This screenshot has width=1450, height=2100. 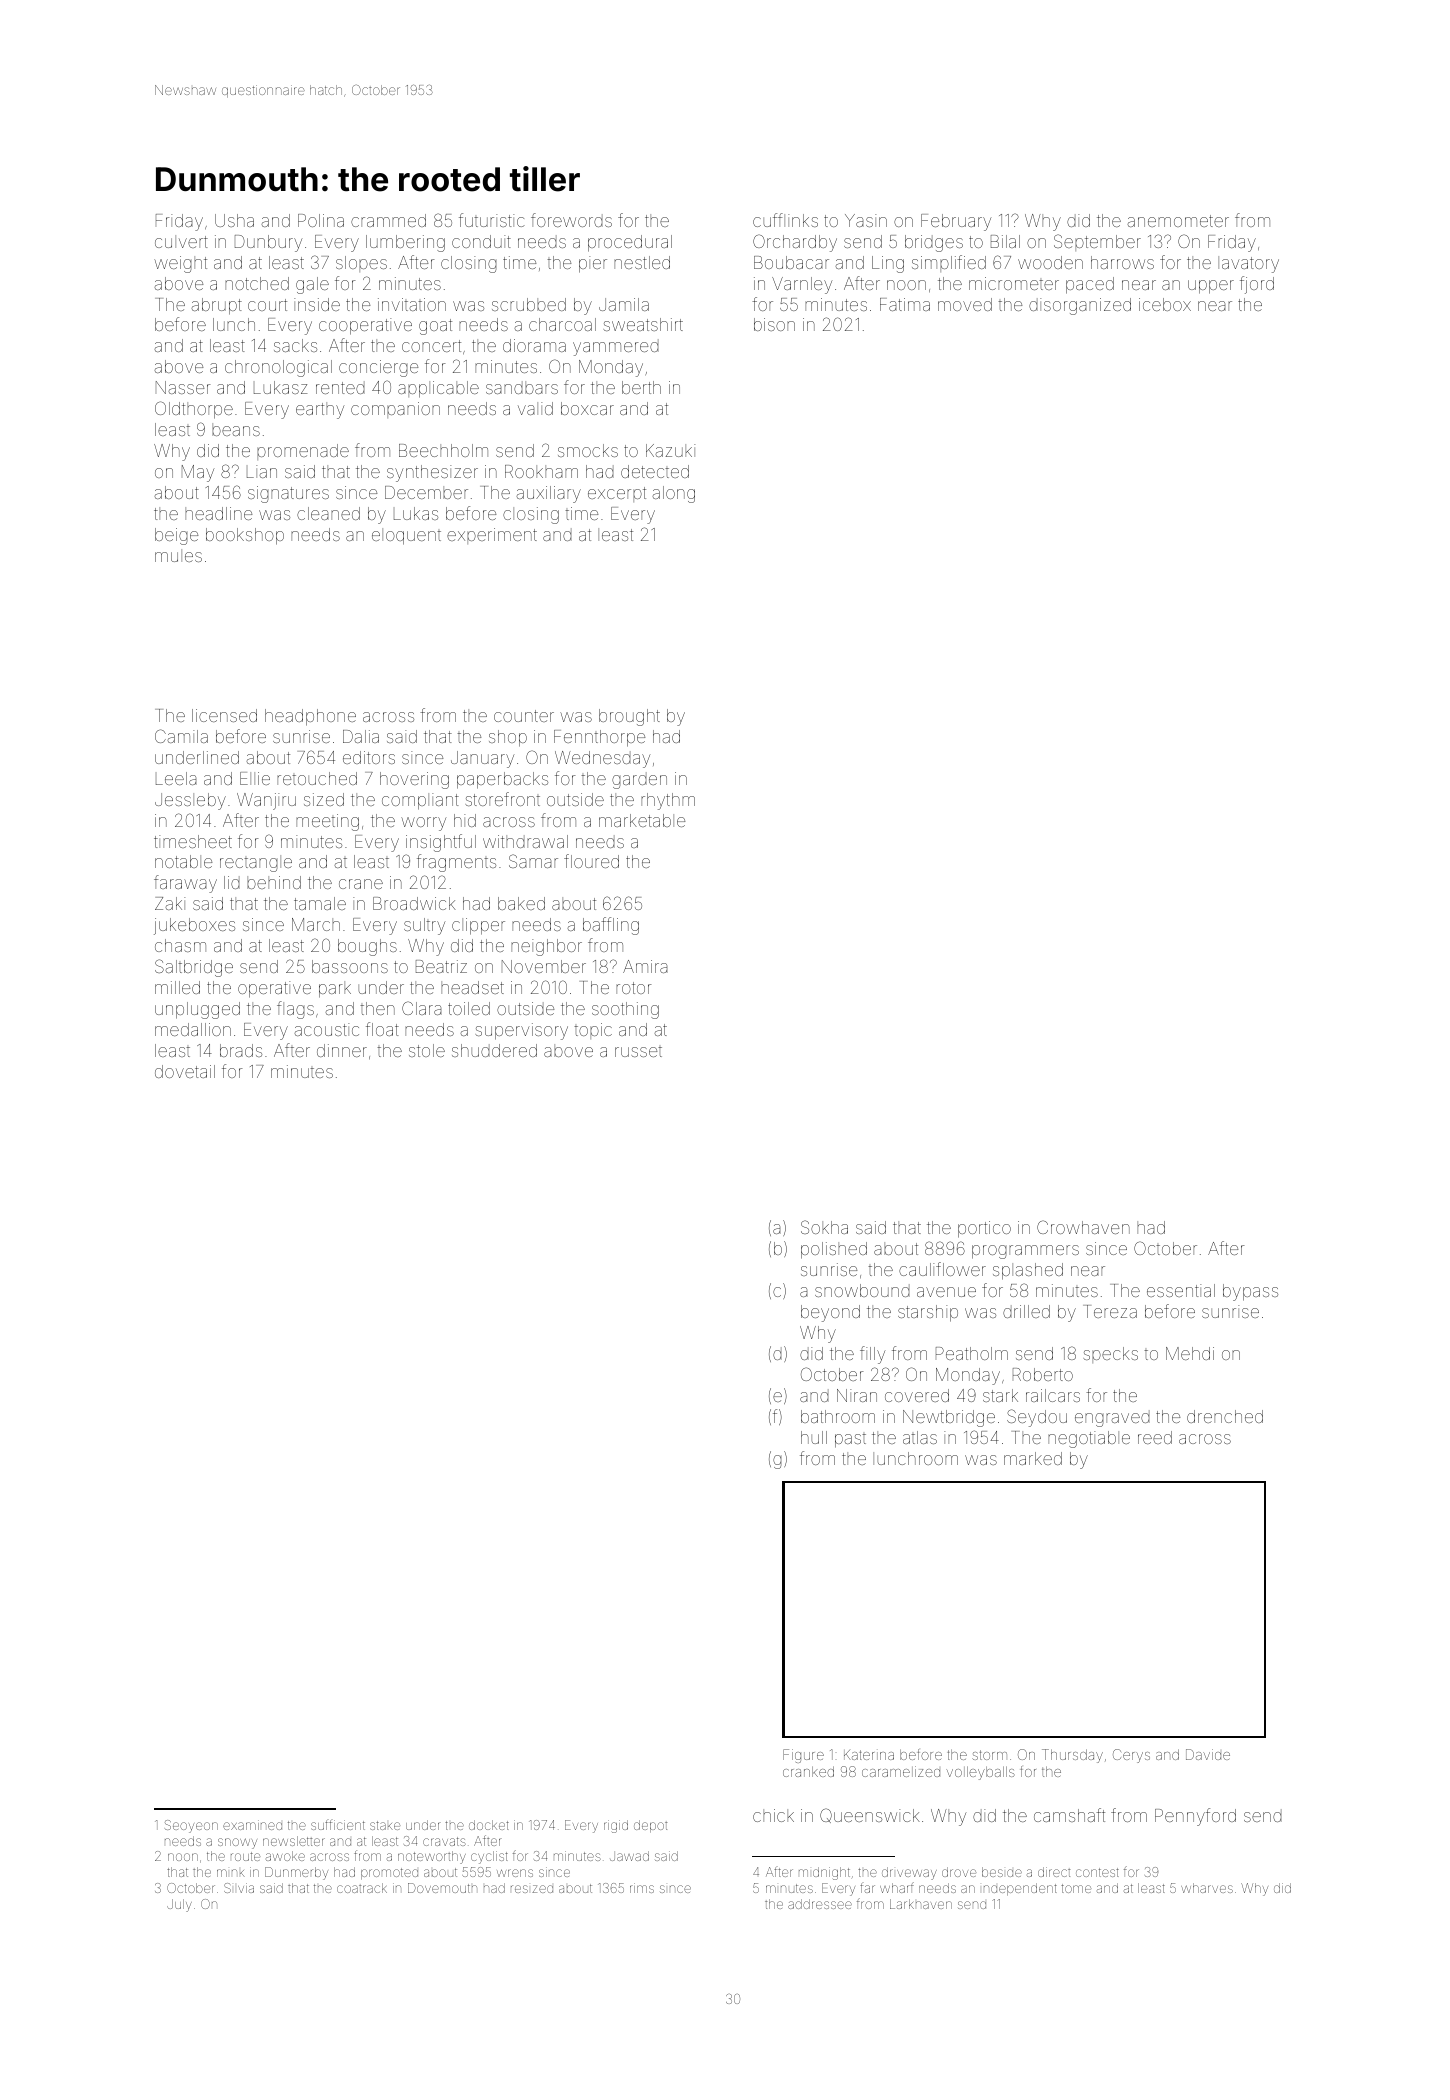 I want to click on crammed, so click(x=388, y=220).
